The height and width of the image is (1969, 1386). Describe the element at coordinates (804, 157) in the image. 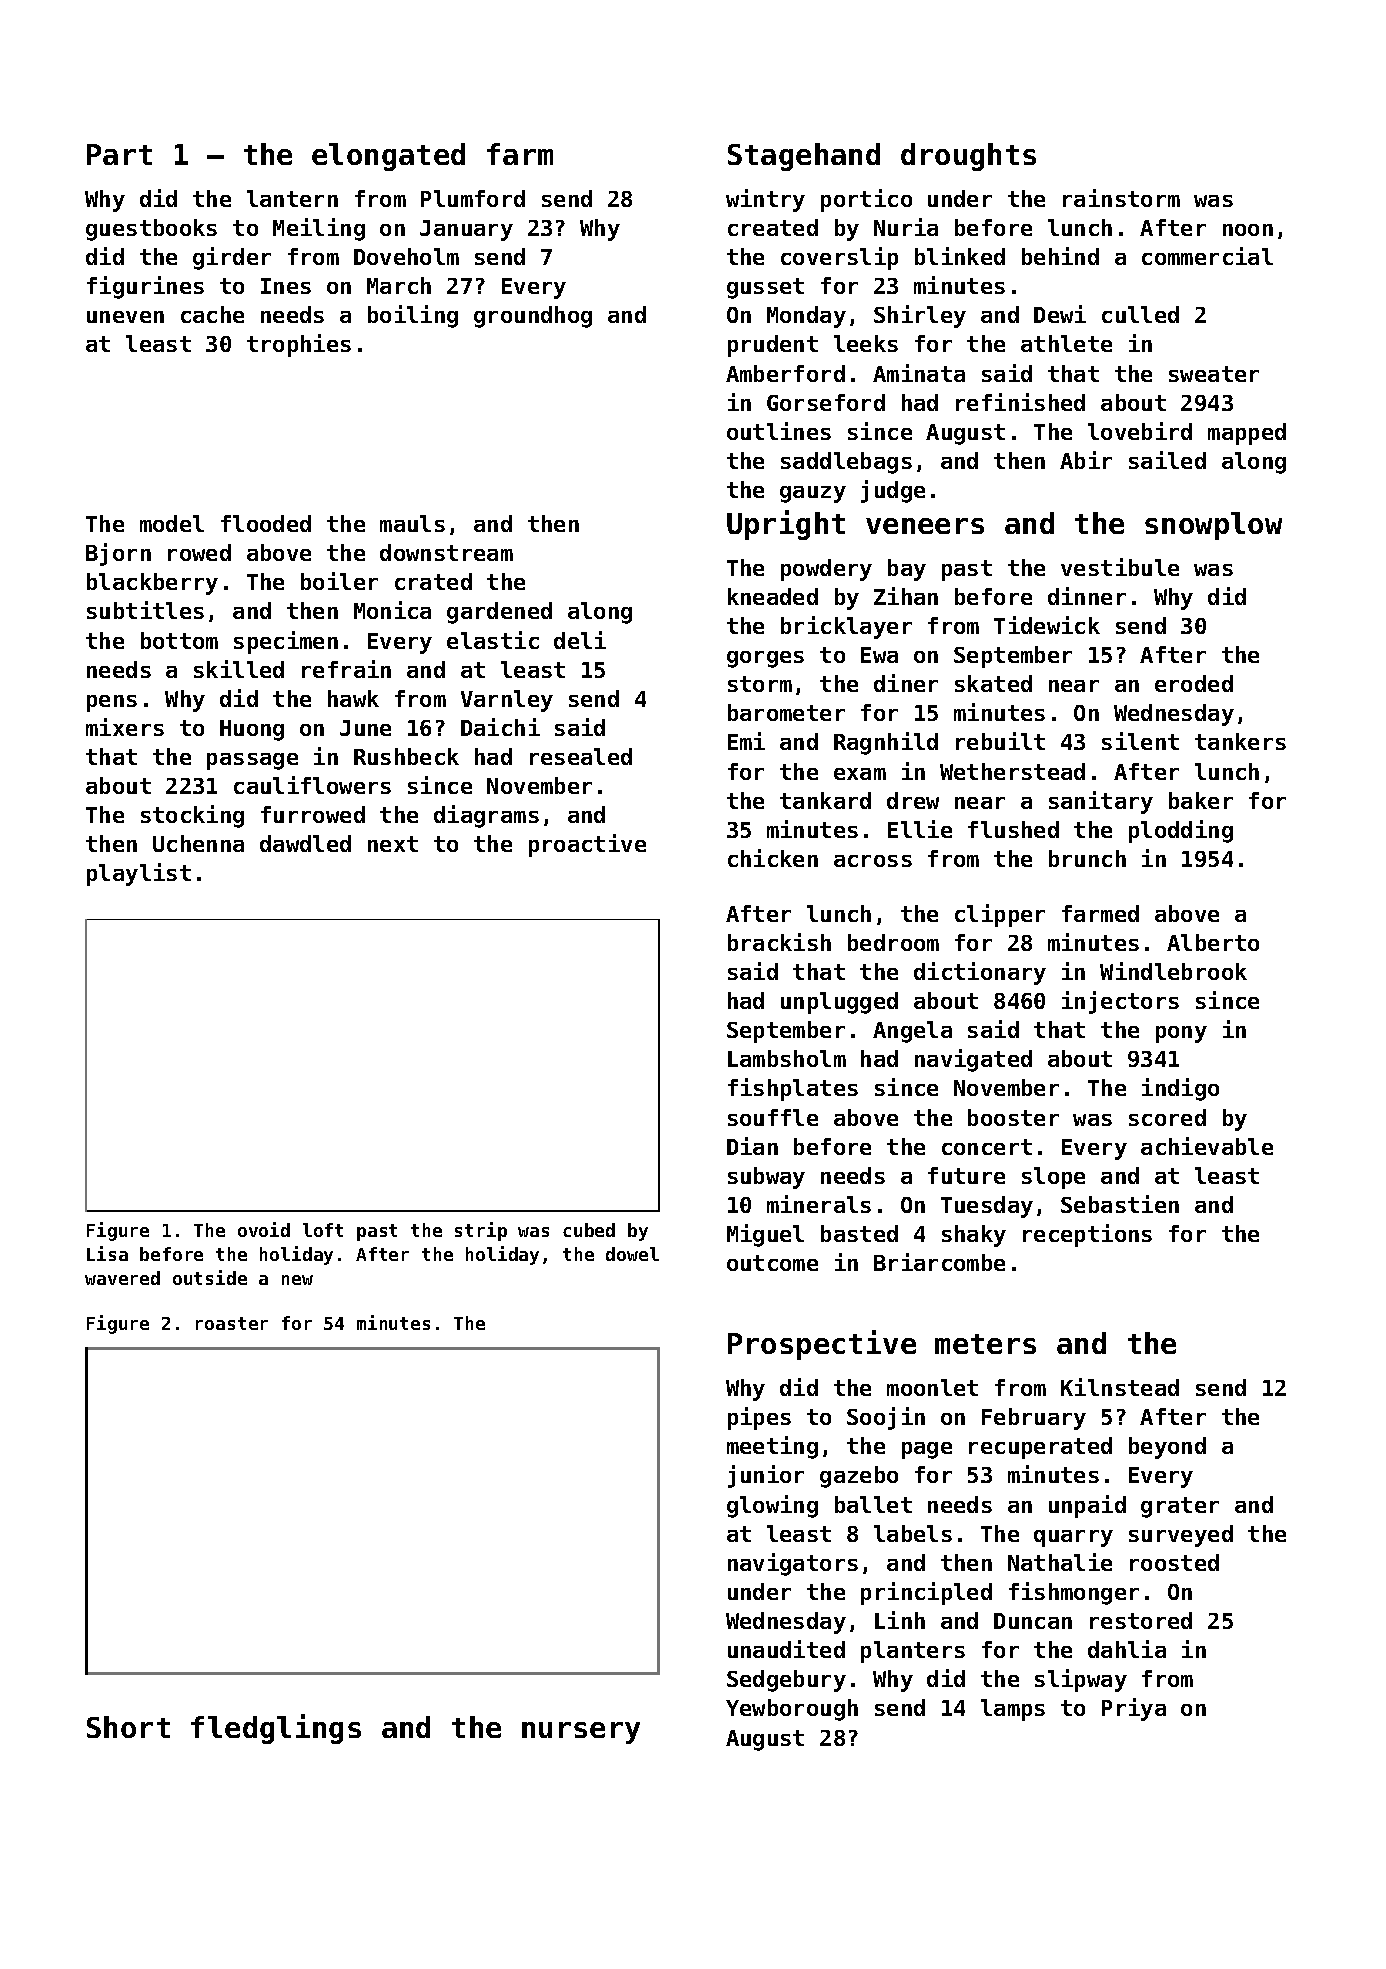

I see `Stagehand` at that location.
